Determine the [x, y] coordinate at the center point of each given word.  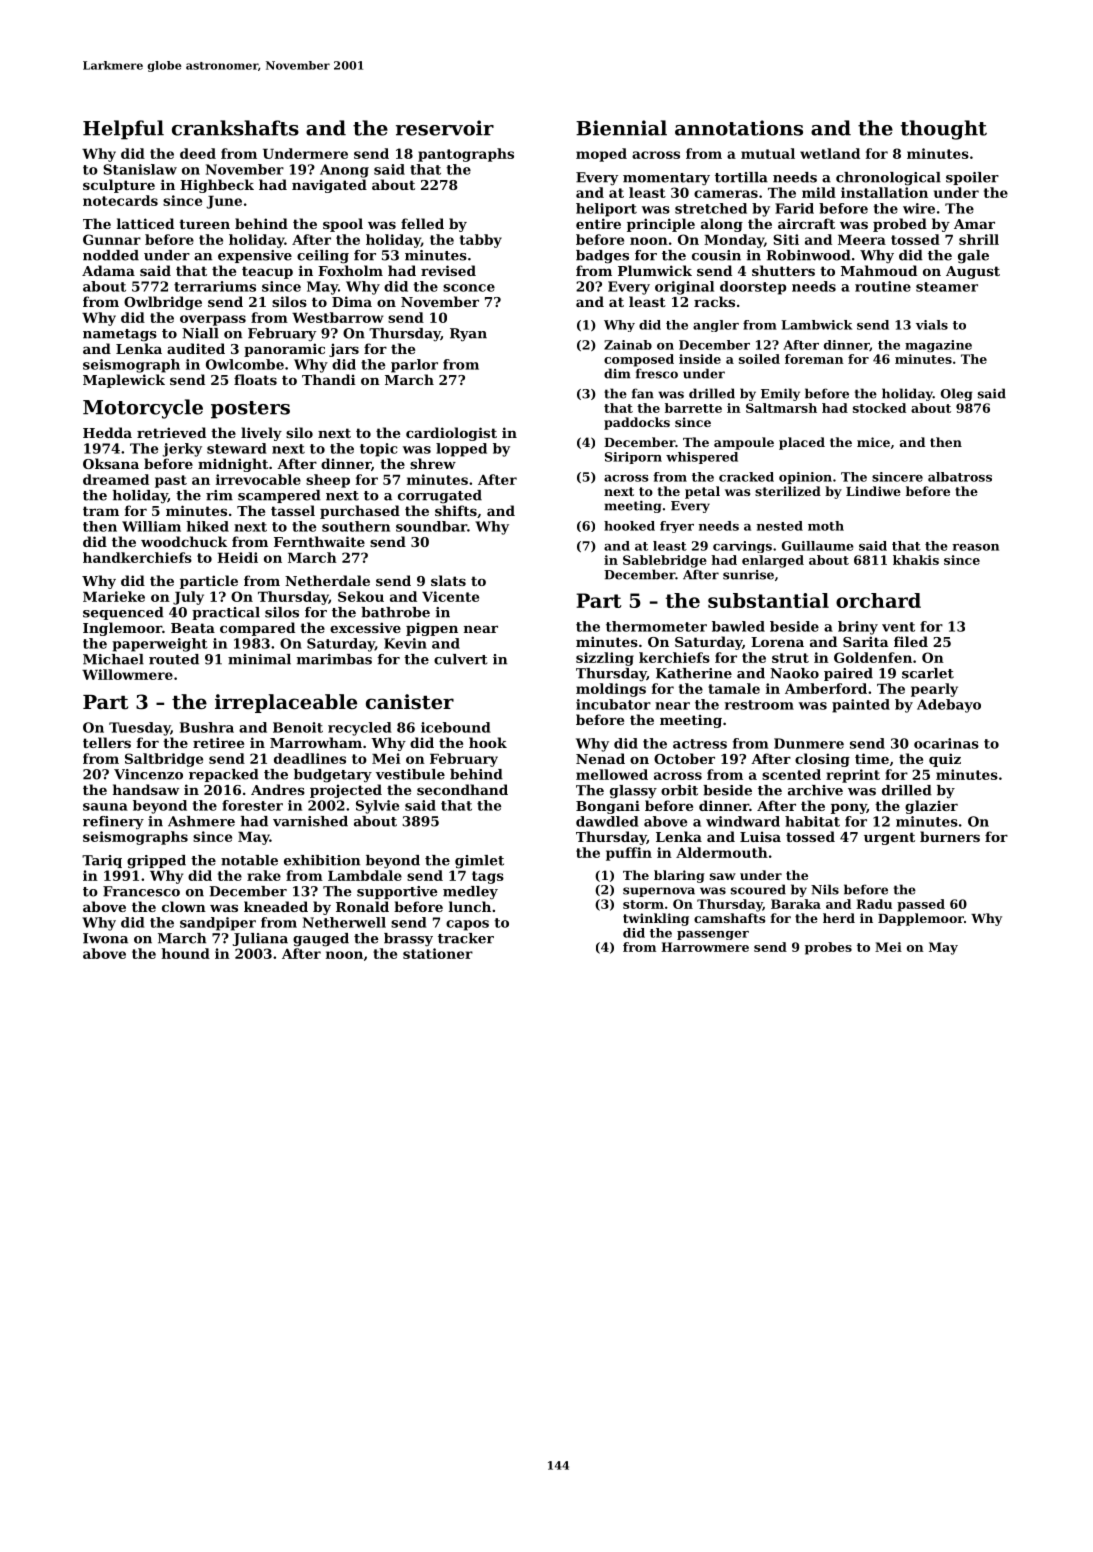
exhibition [322, 860]
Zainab [628, 345]
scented [791, 774]
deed [198, 153]
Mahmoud [879, 270]
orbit [679, 790]
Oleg [956, 394]
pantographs [466, 155]
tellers [107, 742]
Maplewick [124, 381]
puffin [629, 854]
